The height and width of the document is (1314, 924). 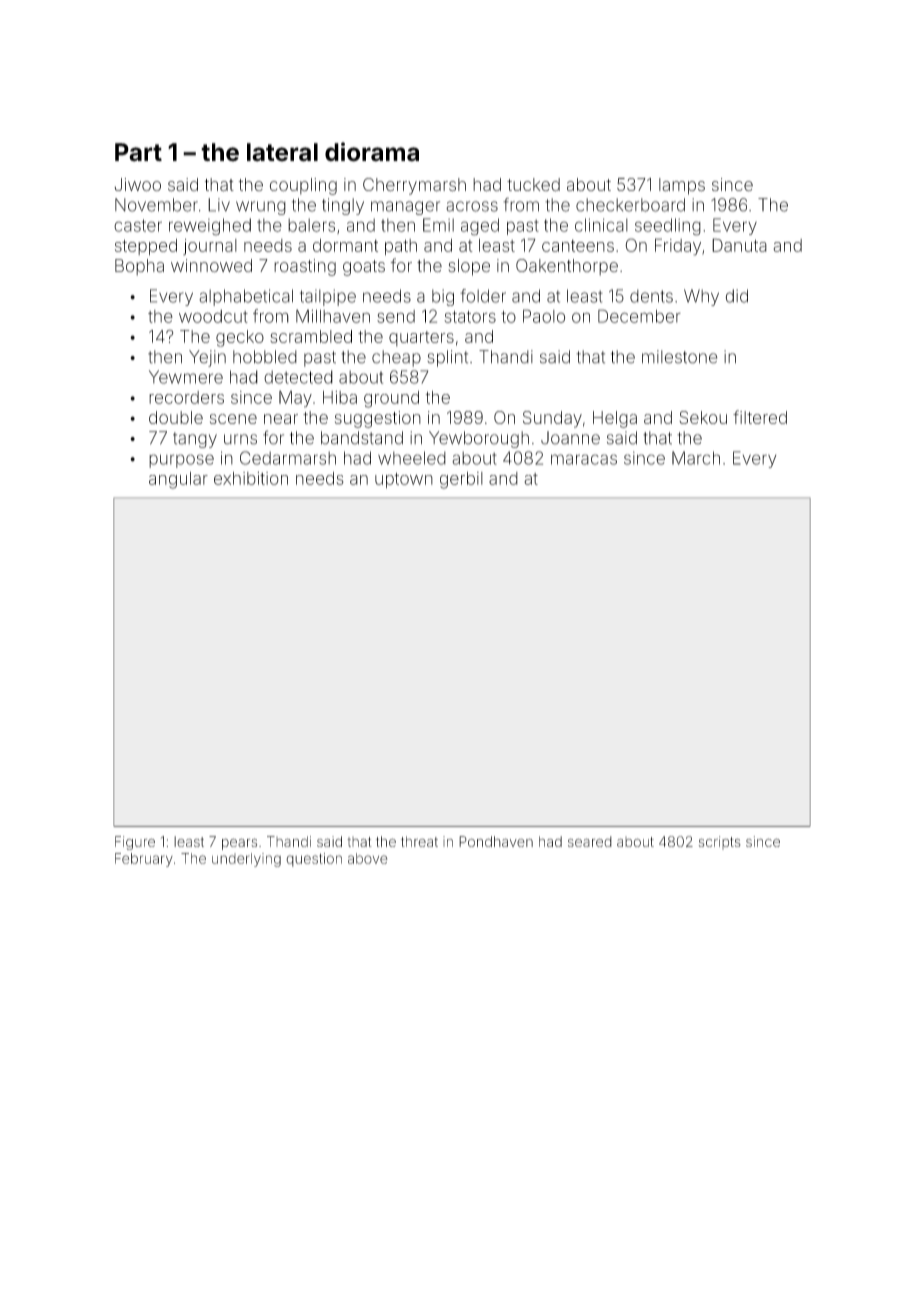 What do you see at coordinates (419, 841) in the document?
I see `threat` at bounding box center [419, 841].
